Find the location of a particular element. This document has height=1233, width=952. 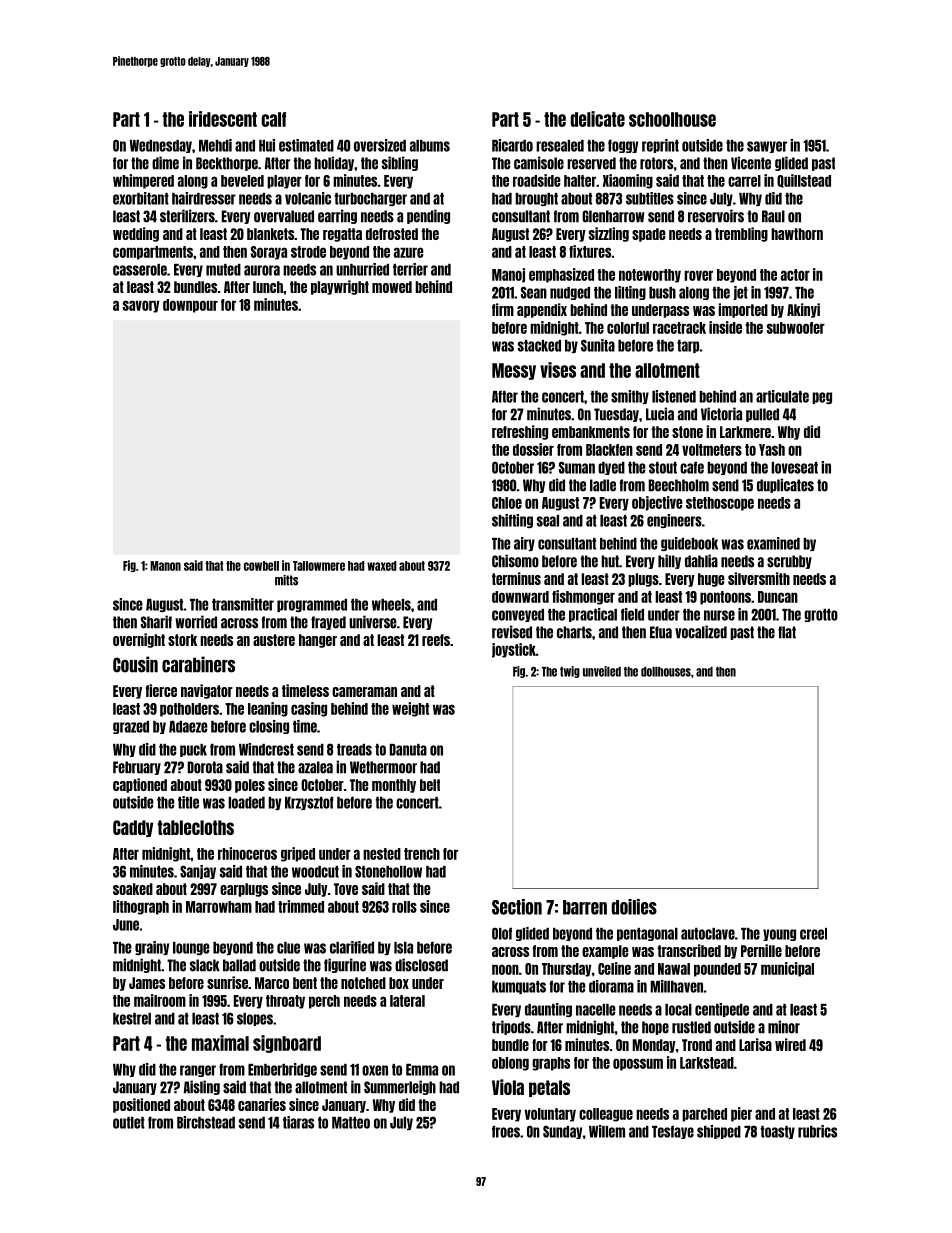

Chisomo is located at coordinates (515, 561).
